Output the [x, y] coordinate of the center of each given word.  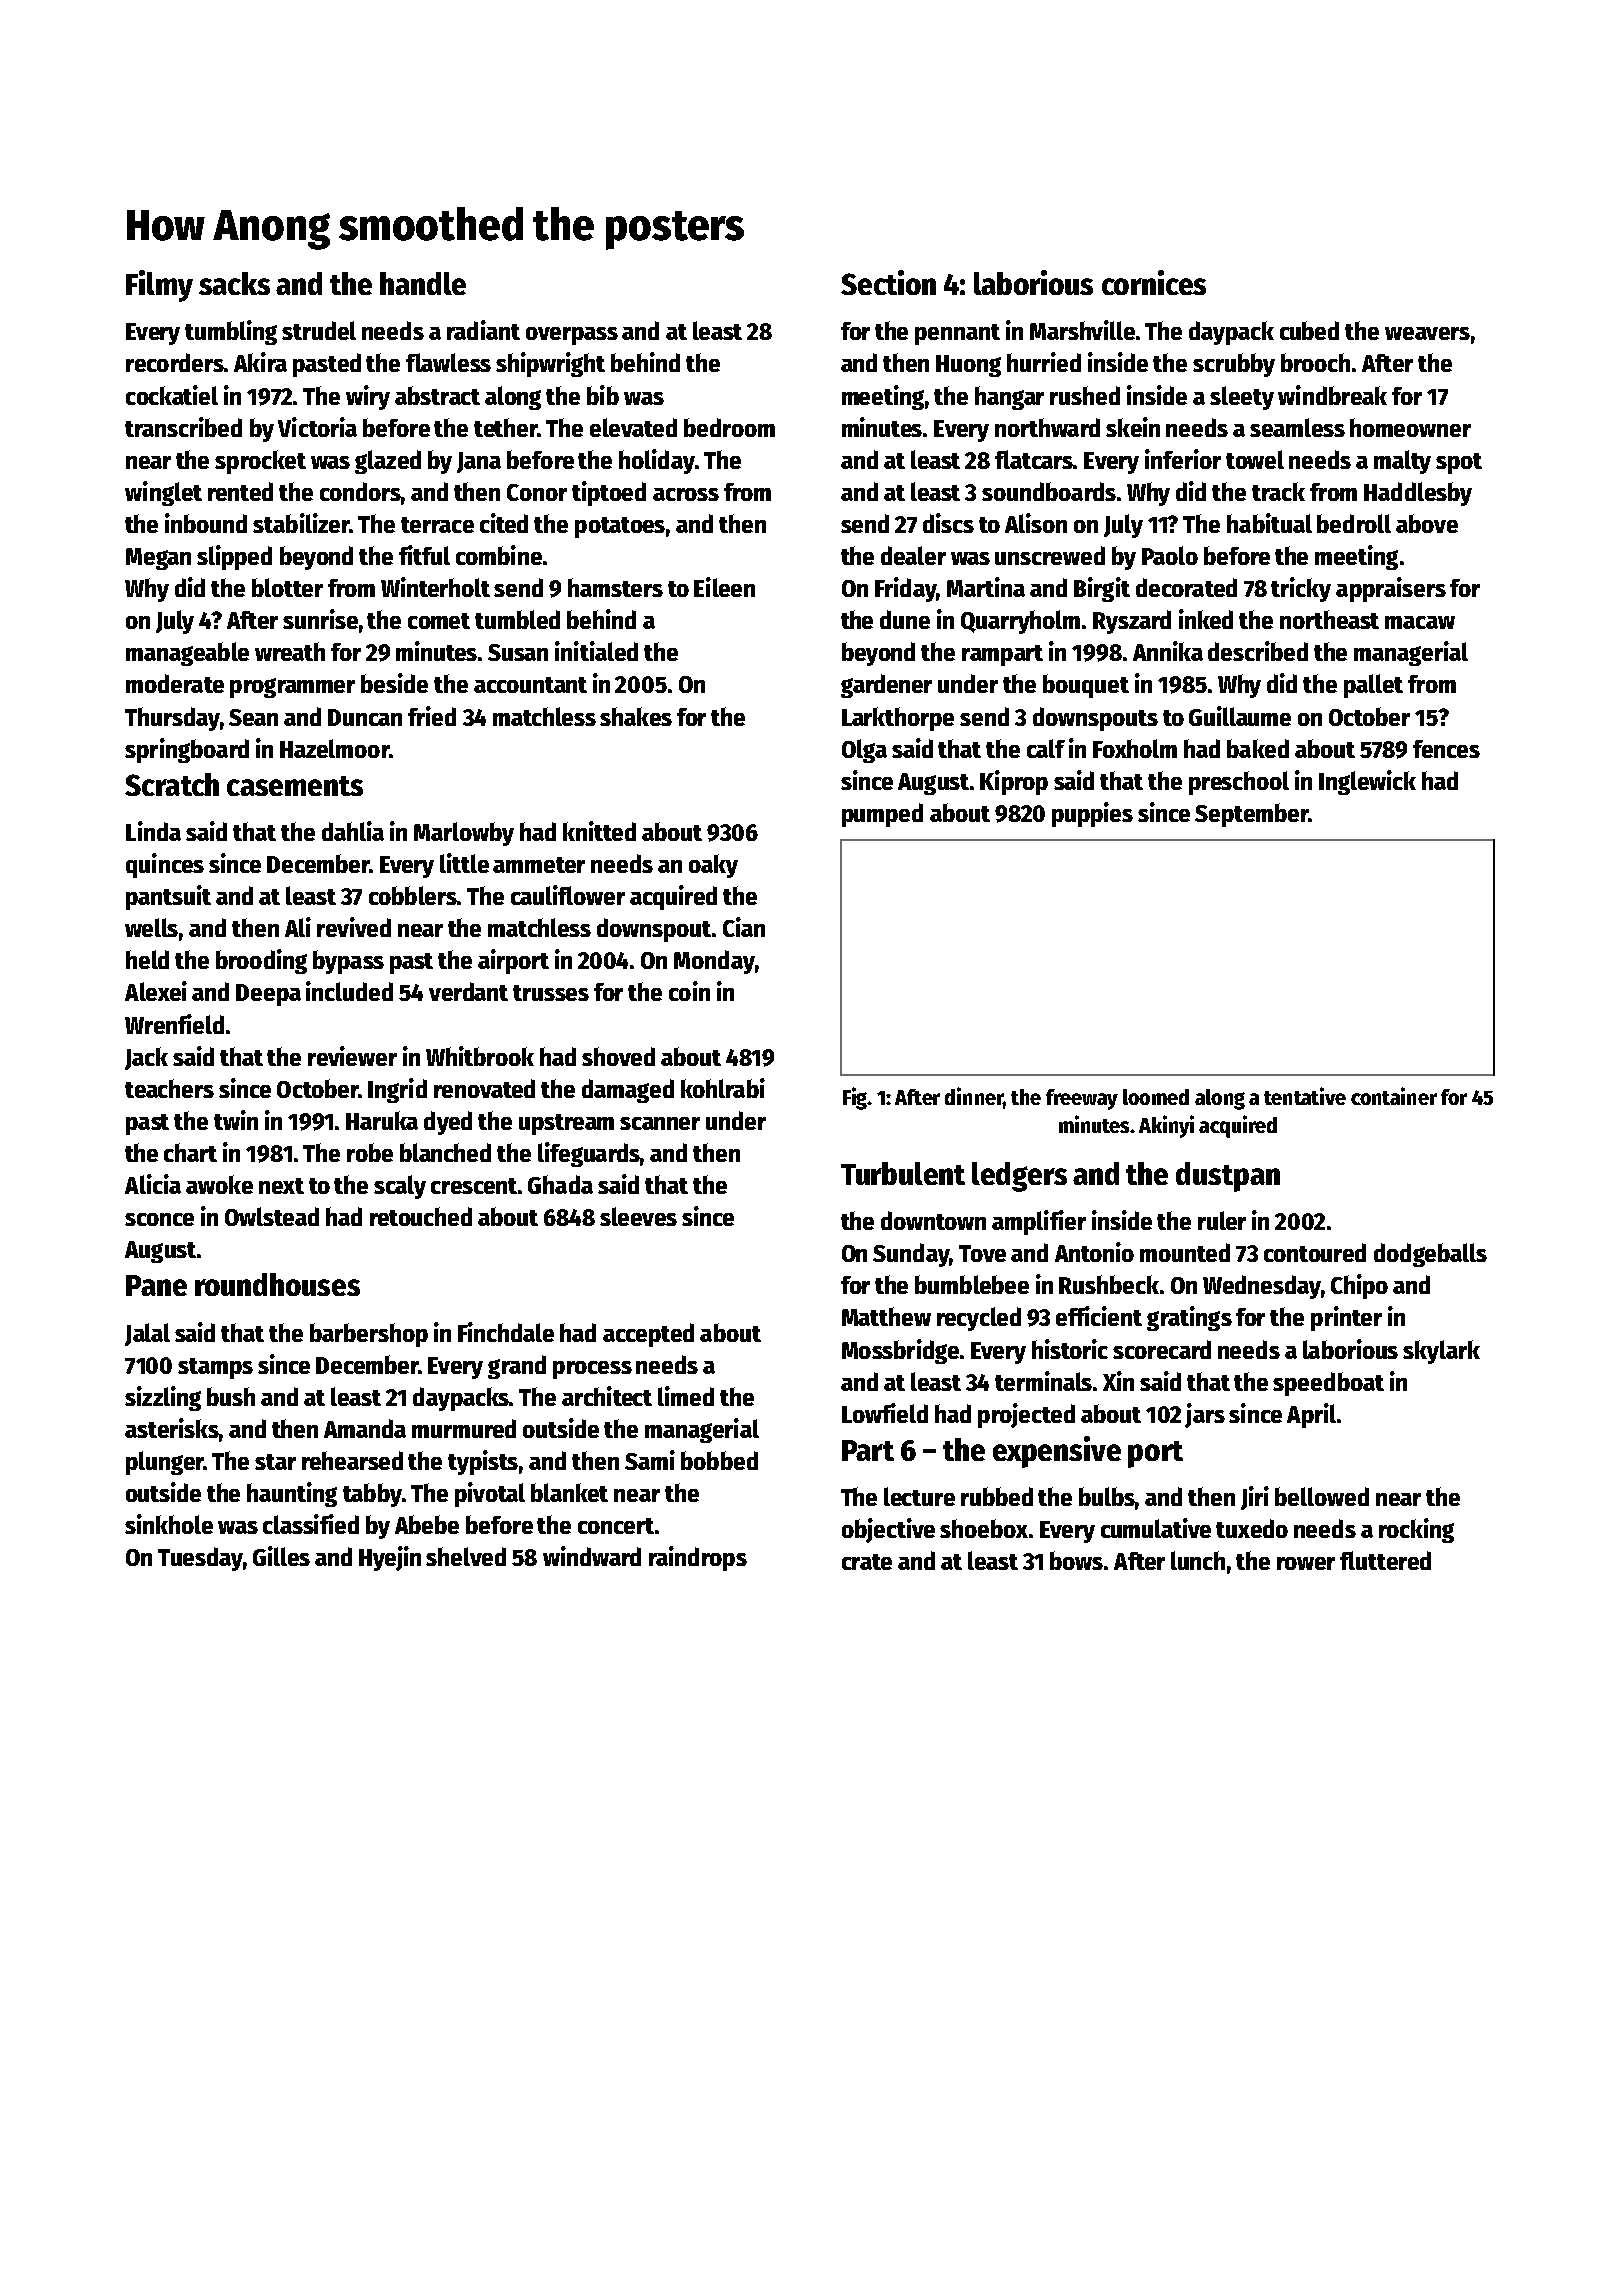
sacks [234, 283]
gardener [886, 686]
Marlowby [464, 834]
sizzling [163, 1398]
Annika [1168, 651]
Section [888, 282]
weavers [1427, 333]
